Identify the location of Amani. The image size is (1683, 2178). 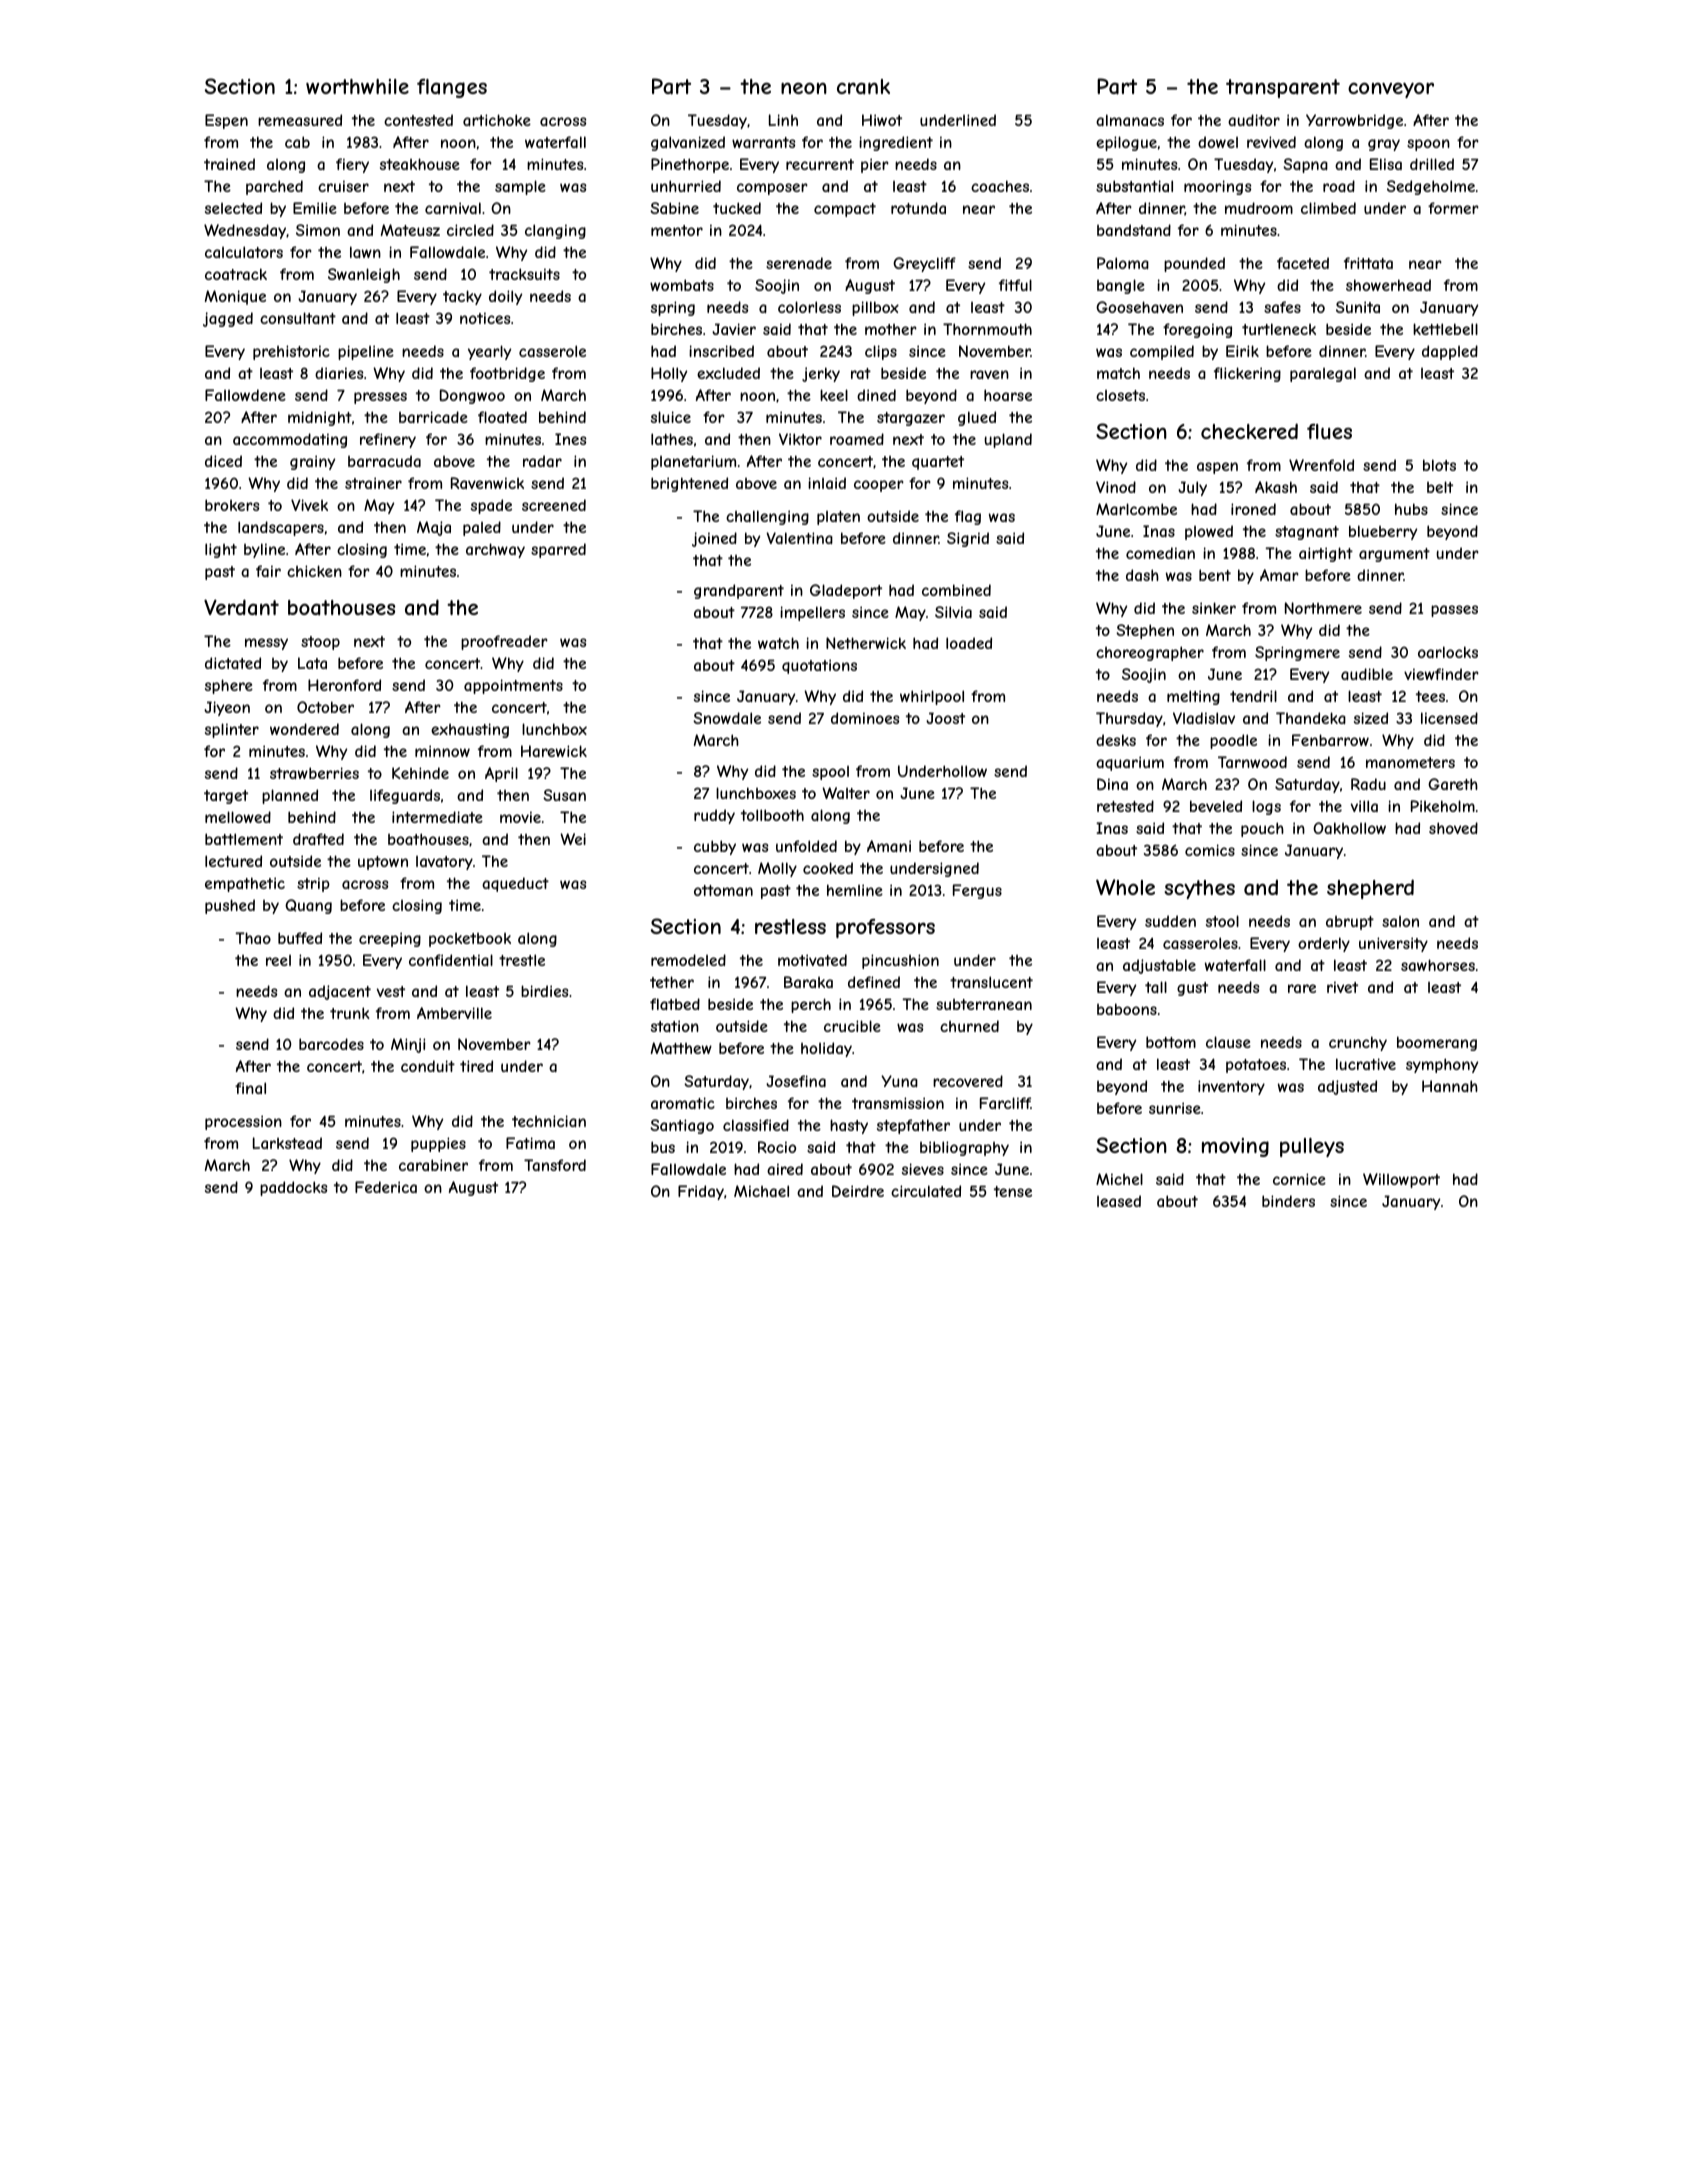
(889, 846).
